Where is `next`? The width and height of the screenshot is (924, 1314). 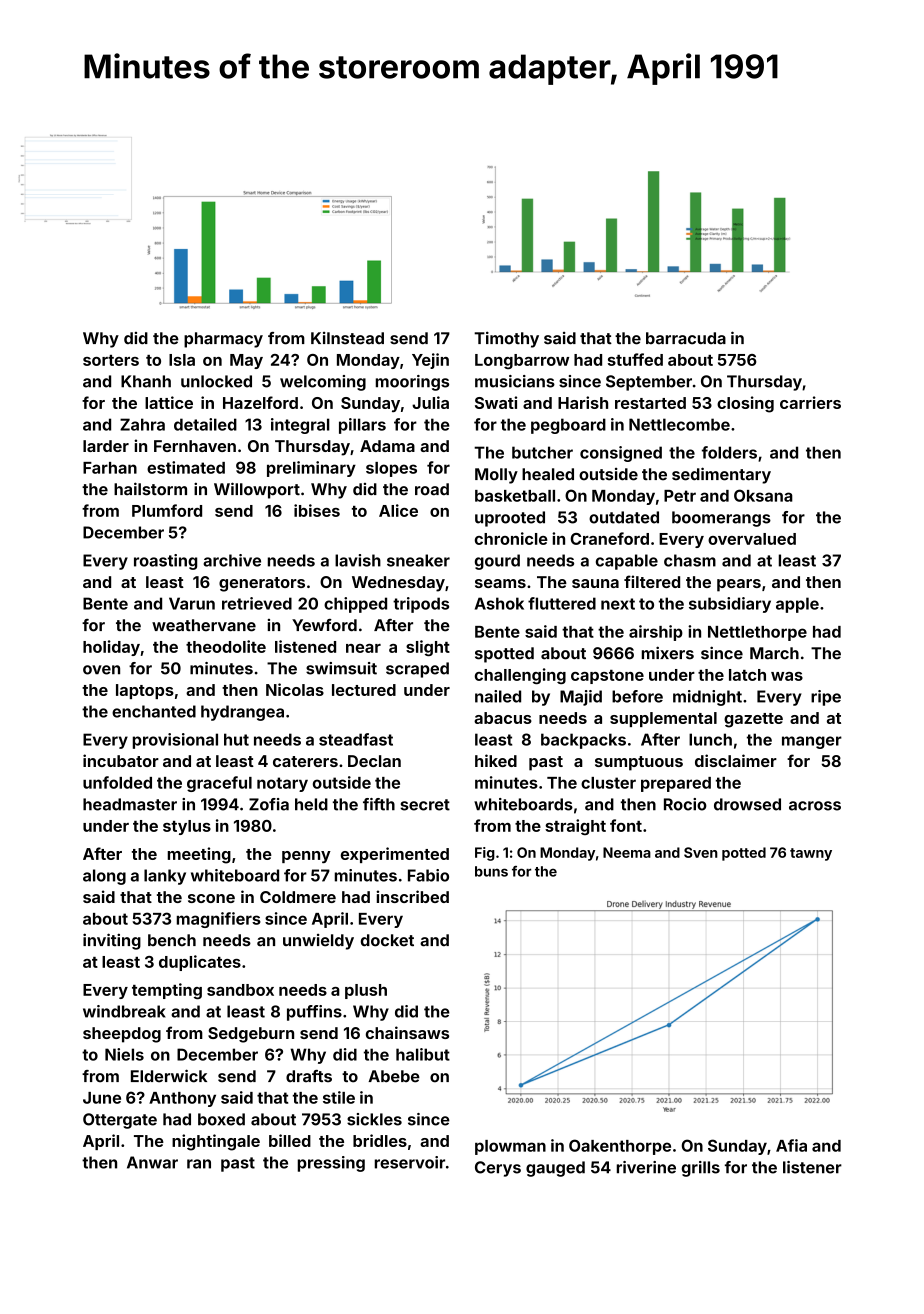 next is located at coordinates (618, 604).
